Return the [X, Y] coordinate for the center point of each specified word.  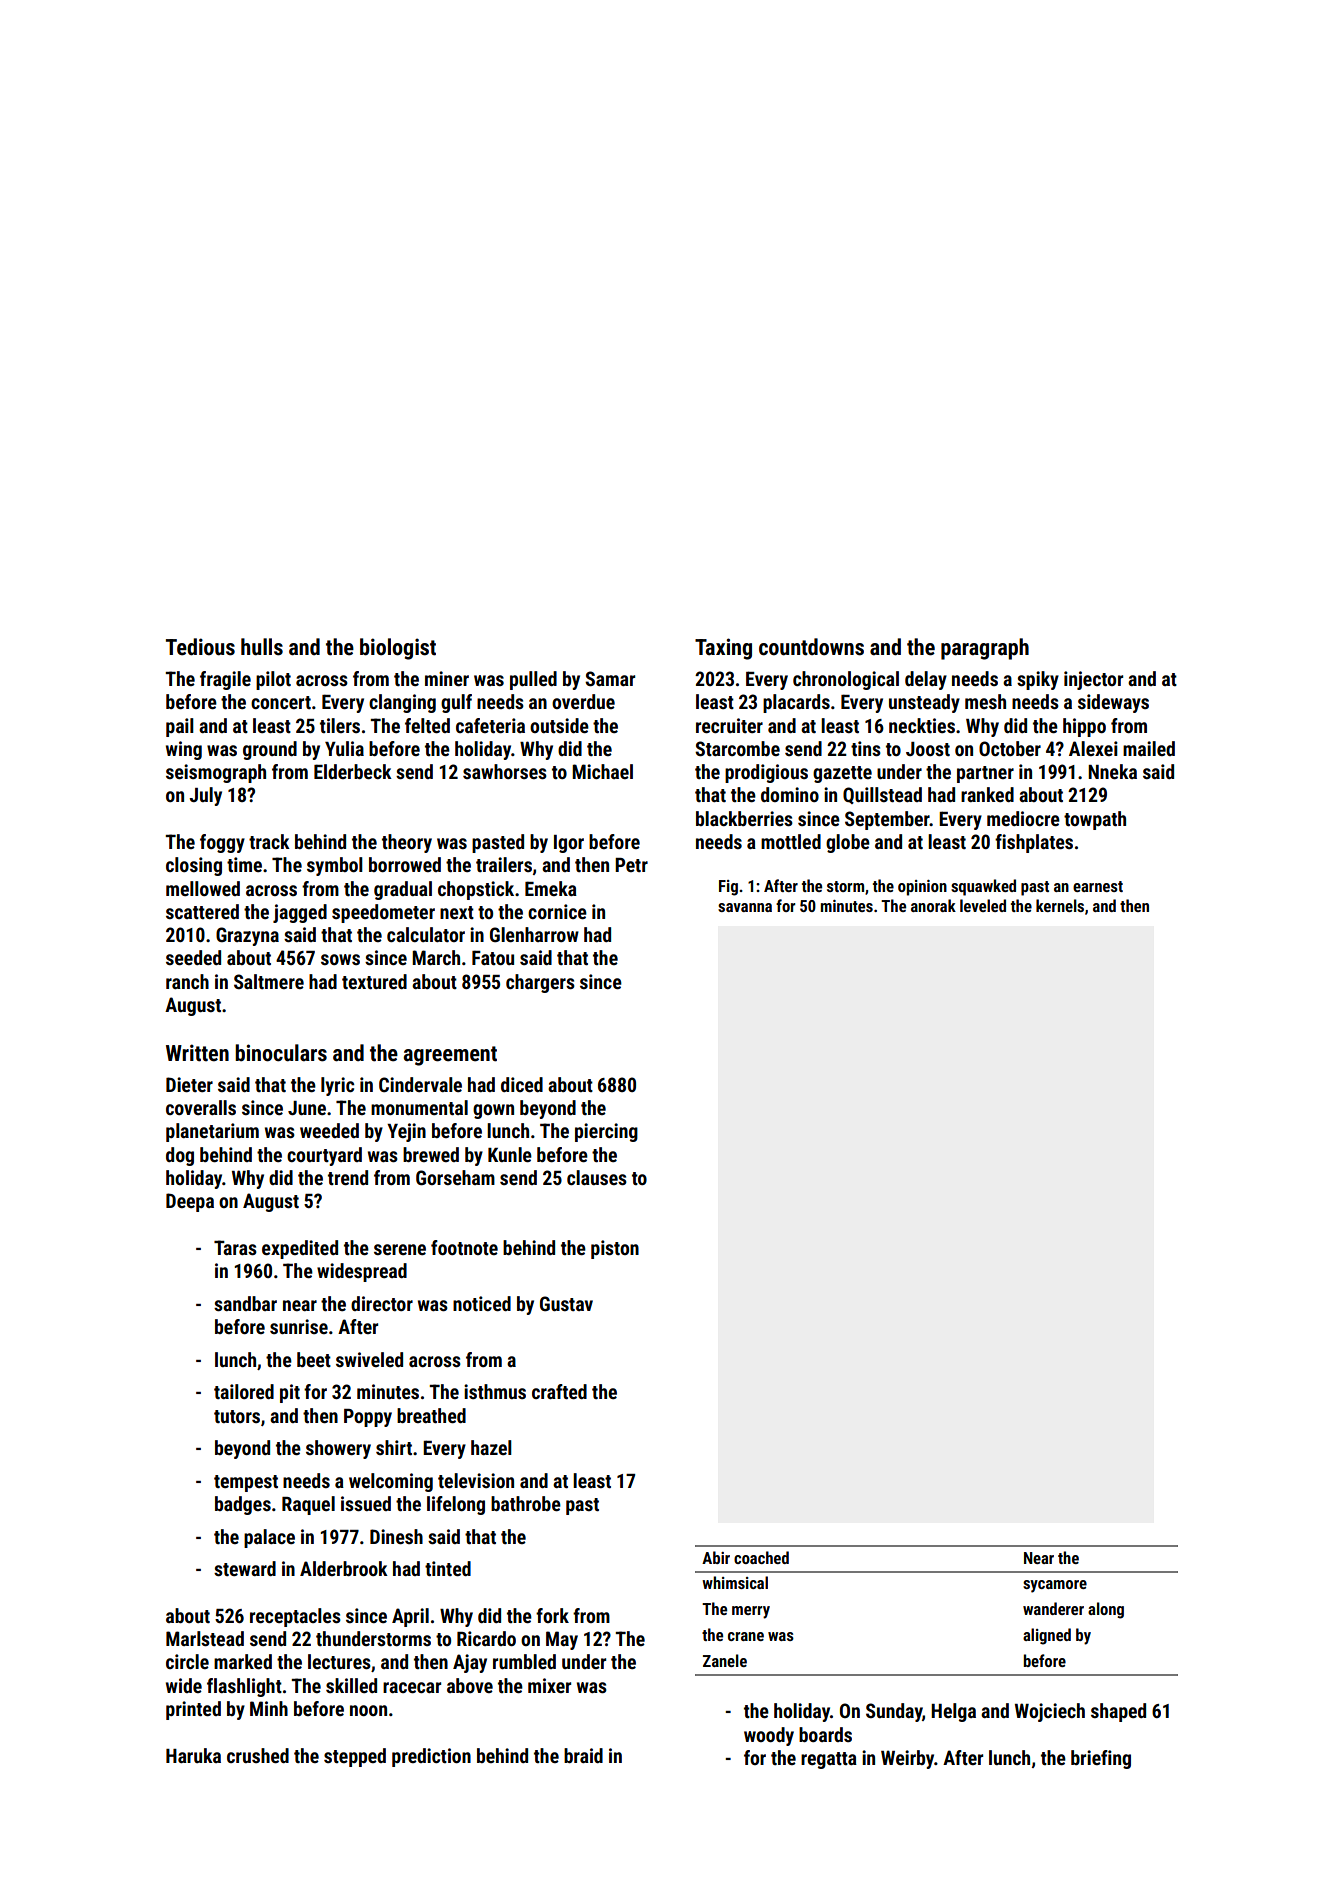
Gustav [566, 1303]
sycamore [1055, 1586]
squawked [983, 887]
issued [366, 1503]
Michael [602, 771]
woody [769, 1736]
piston [615, 1249]
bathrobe [526, 1503]
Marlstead [205, 1638]
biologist [398, 649]
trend [348, 1177]
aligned [1047, 1636]
